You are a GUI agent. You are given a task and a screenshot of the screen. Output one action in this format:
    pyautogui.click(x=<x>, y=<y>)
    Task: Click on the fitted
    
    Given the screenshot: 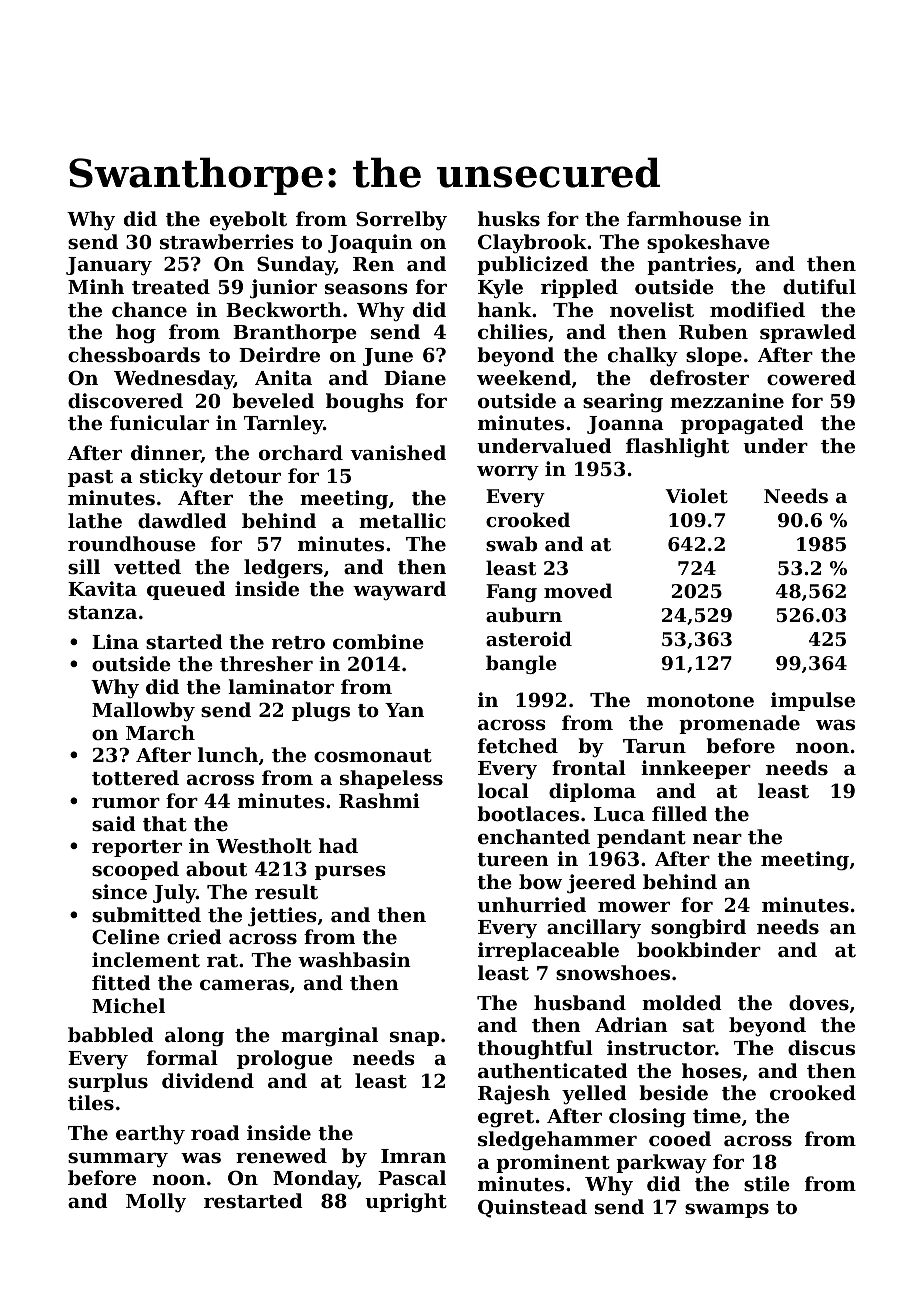 What is the action you would take?
    pyautogui.click(x=121, y=983)
